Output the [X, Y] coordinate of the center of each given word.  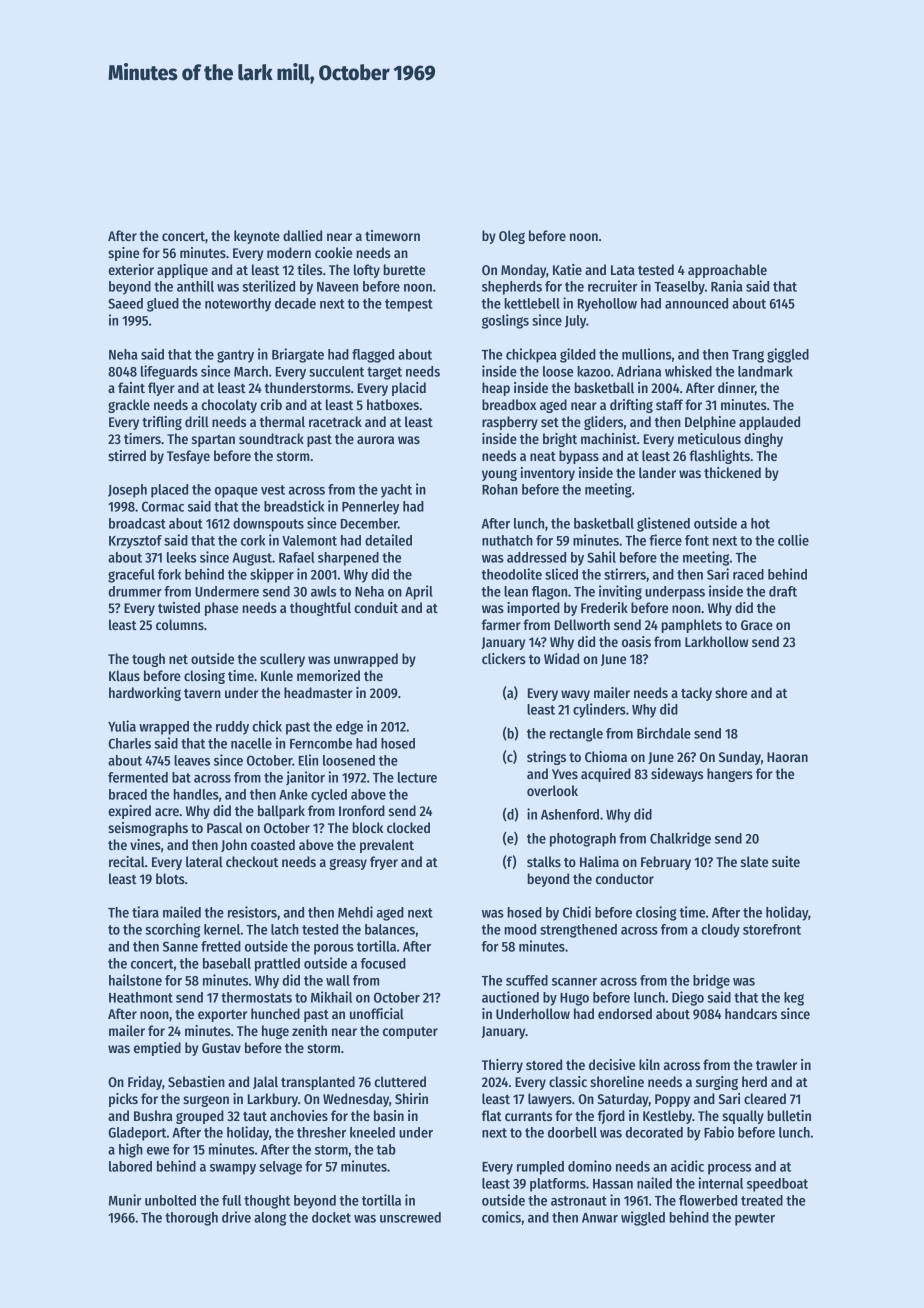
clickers [504, 658]
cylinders [599, 710]
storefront [772, 929]
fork [169, 574]
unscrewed [410, 1217]
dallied [302, 235]
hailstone [135, 980]
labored [130, 1166]
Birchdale [664, 733]
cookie [333, 252]
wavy [575, 695]
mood [520, 929]
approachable [727, 271]
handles [196, 794]
